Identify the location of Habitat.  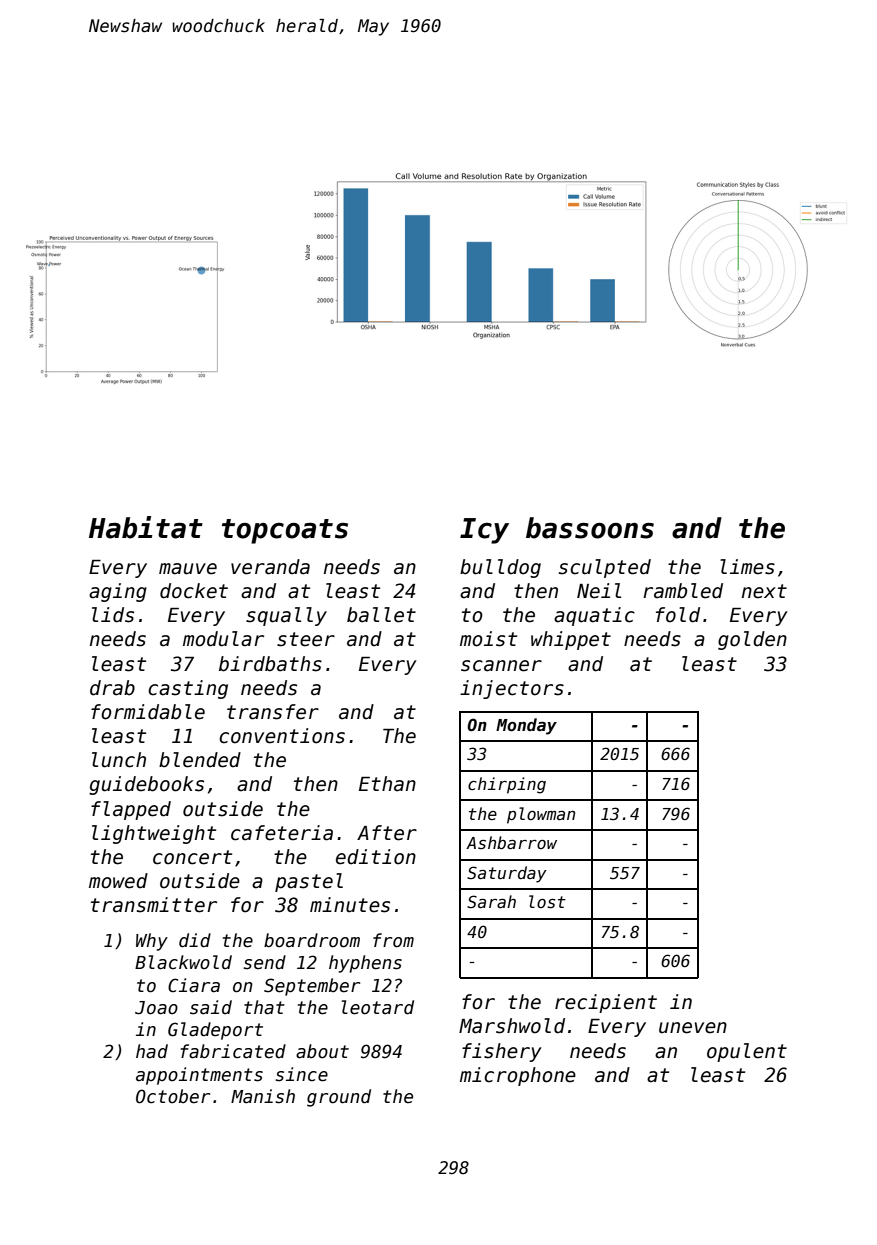
(146, 527).
